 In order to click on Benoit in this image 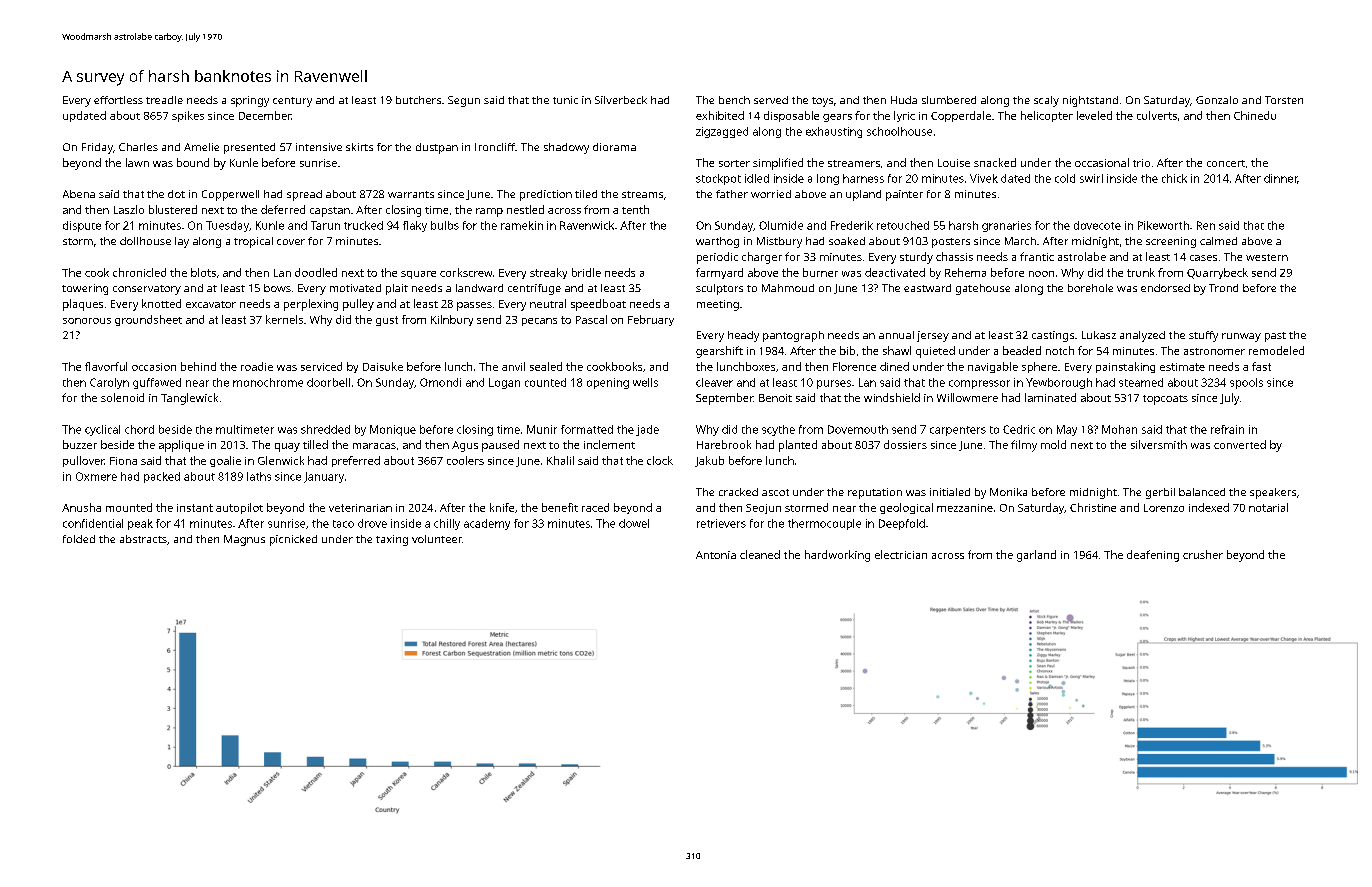, I will do `click(775, 398)`.
